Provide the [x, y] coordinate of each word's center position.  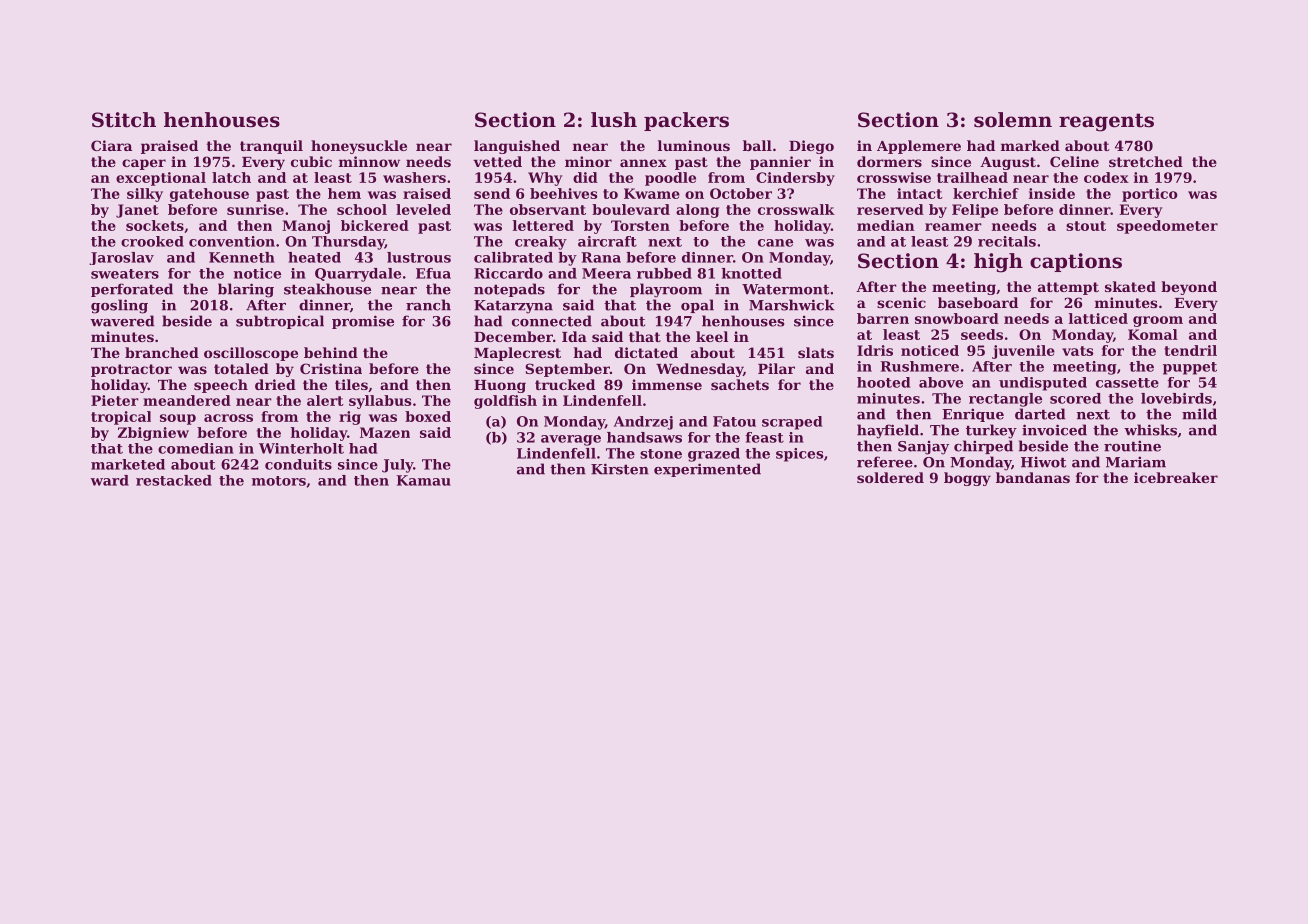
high [998, 263]
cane [775, 243]
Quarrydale [358, 275]
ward [109, 480]
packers [686, 121]
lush [614, 120]
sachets [740, 384]
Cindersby [795, 179]
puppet [1190, 368]
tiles [351, 384]
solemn [1013, 120]
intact [920, 193]
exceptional [161, 179]
